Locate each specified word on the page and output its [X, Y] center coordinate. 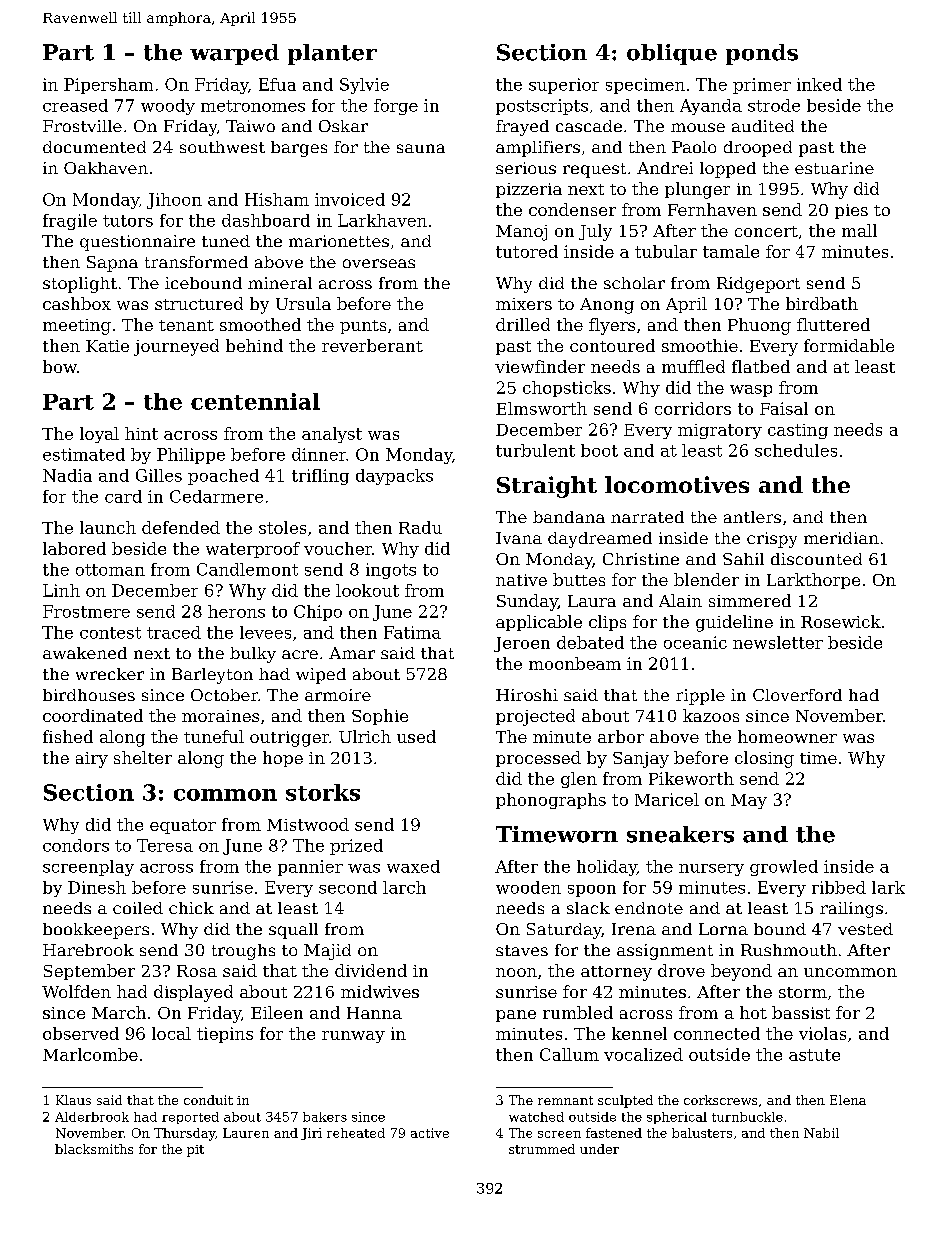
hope [283, 759]
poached [223, 477]
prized [356, 847]
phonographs [551, 801]
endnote [649, 908]
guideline [734, 623]
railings [851, 910]
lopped [728, 170]
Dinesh [97, 887]
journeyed [176, 347]
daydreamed [600, 540]
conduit [208, 1100]
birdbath [822, 303]
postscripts [542, 107]
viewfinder [540, 366]
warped [234, 54]
